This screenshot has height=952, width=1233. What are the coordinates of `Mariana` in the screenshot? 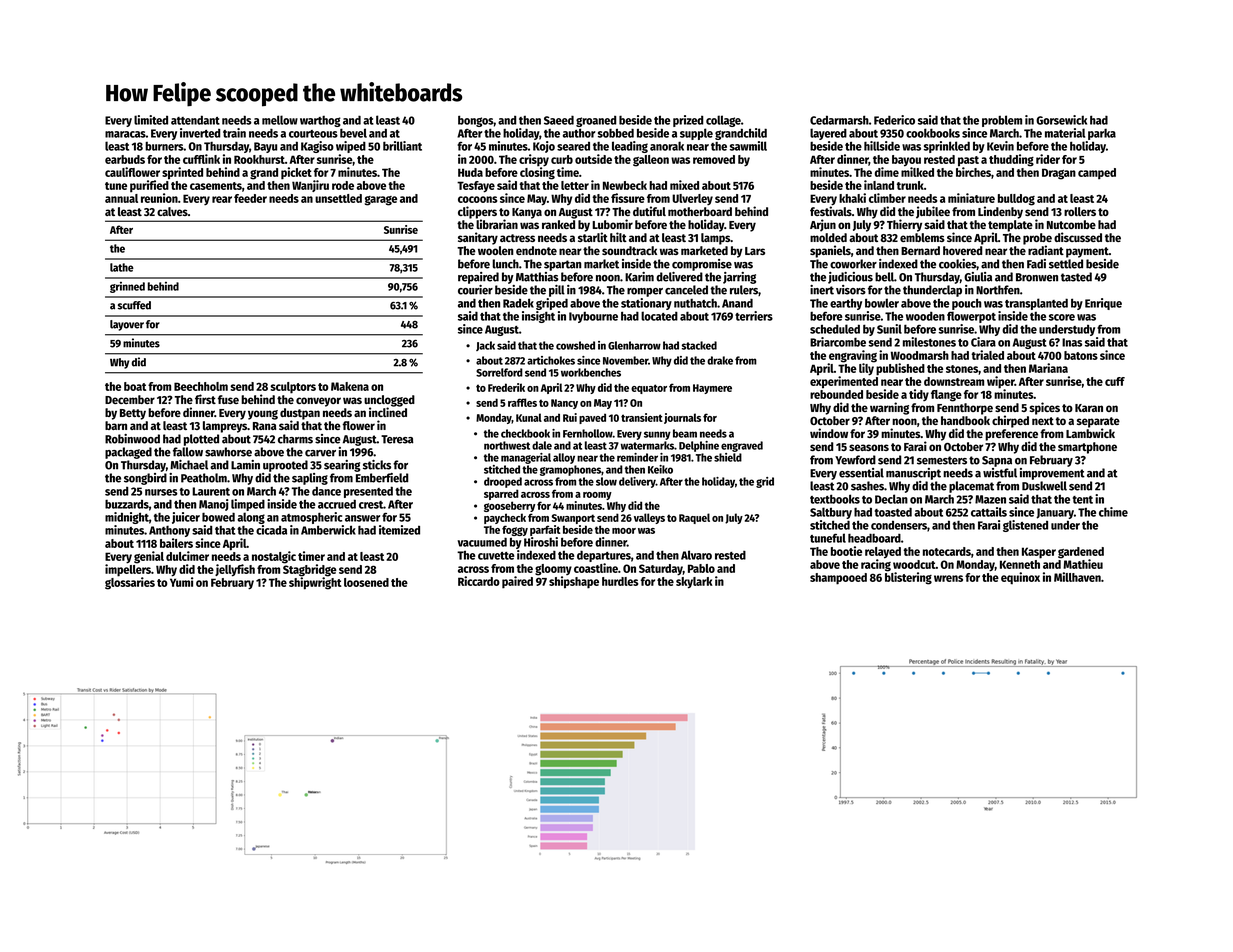 It's located at (1048, 368).
